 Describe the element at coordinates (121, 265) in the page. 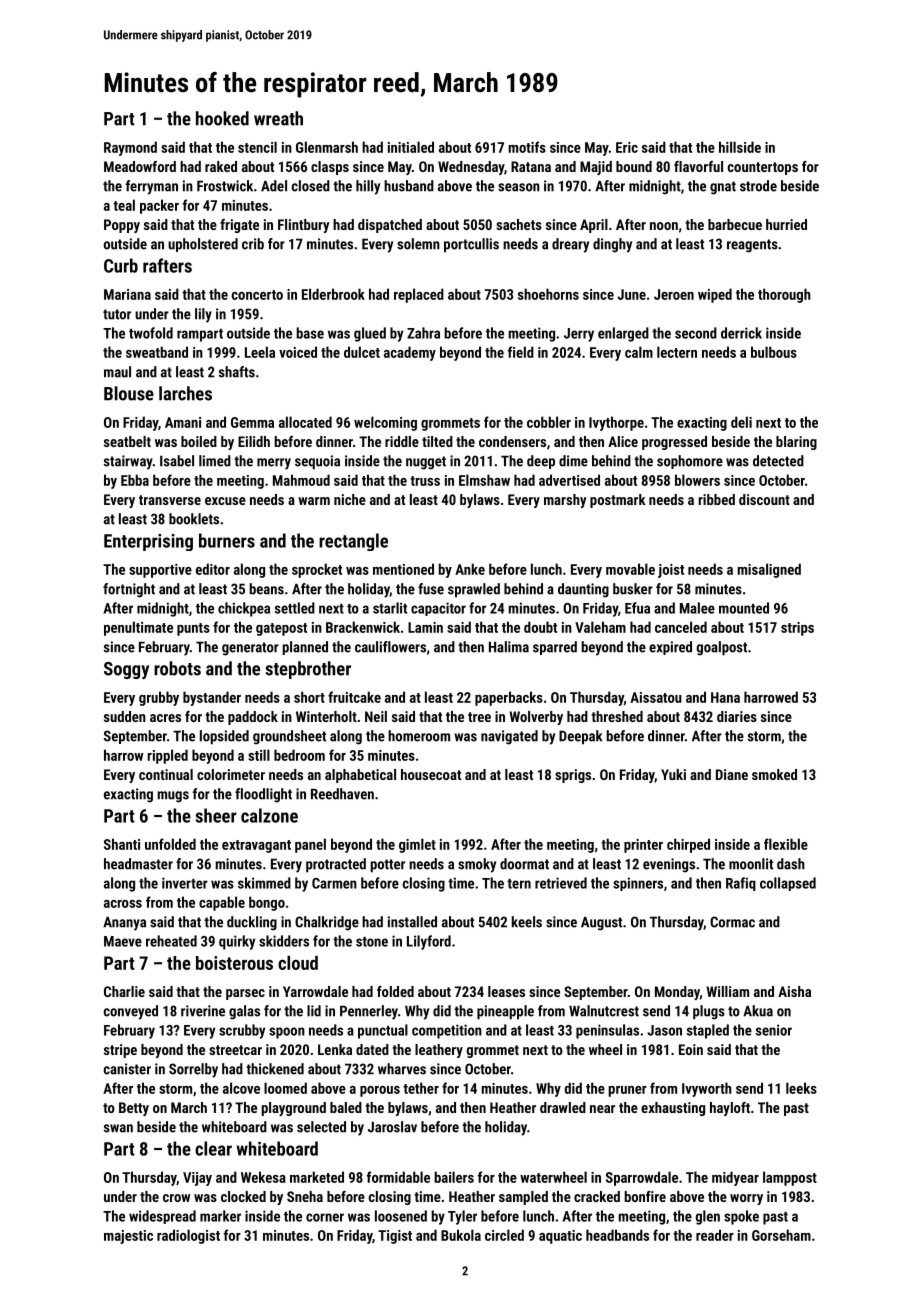

I see `Curb` at that location.
